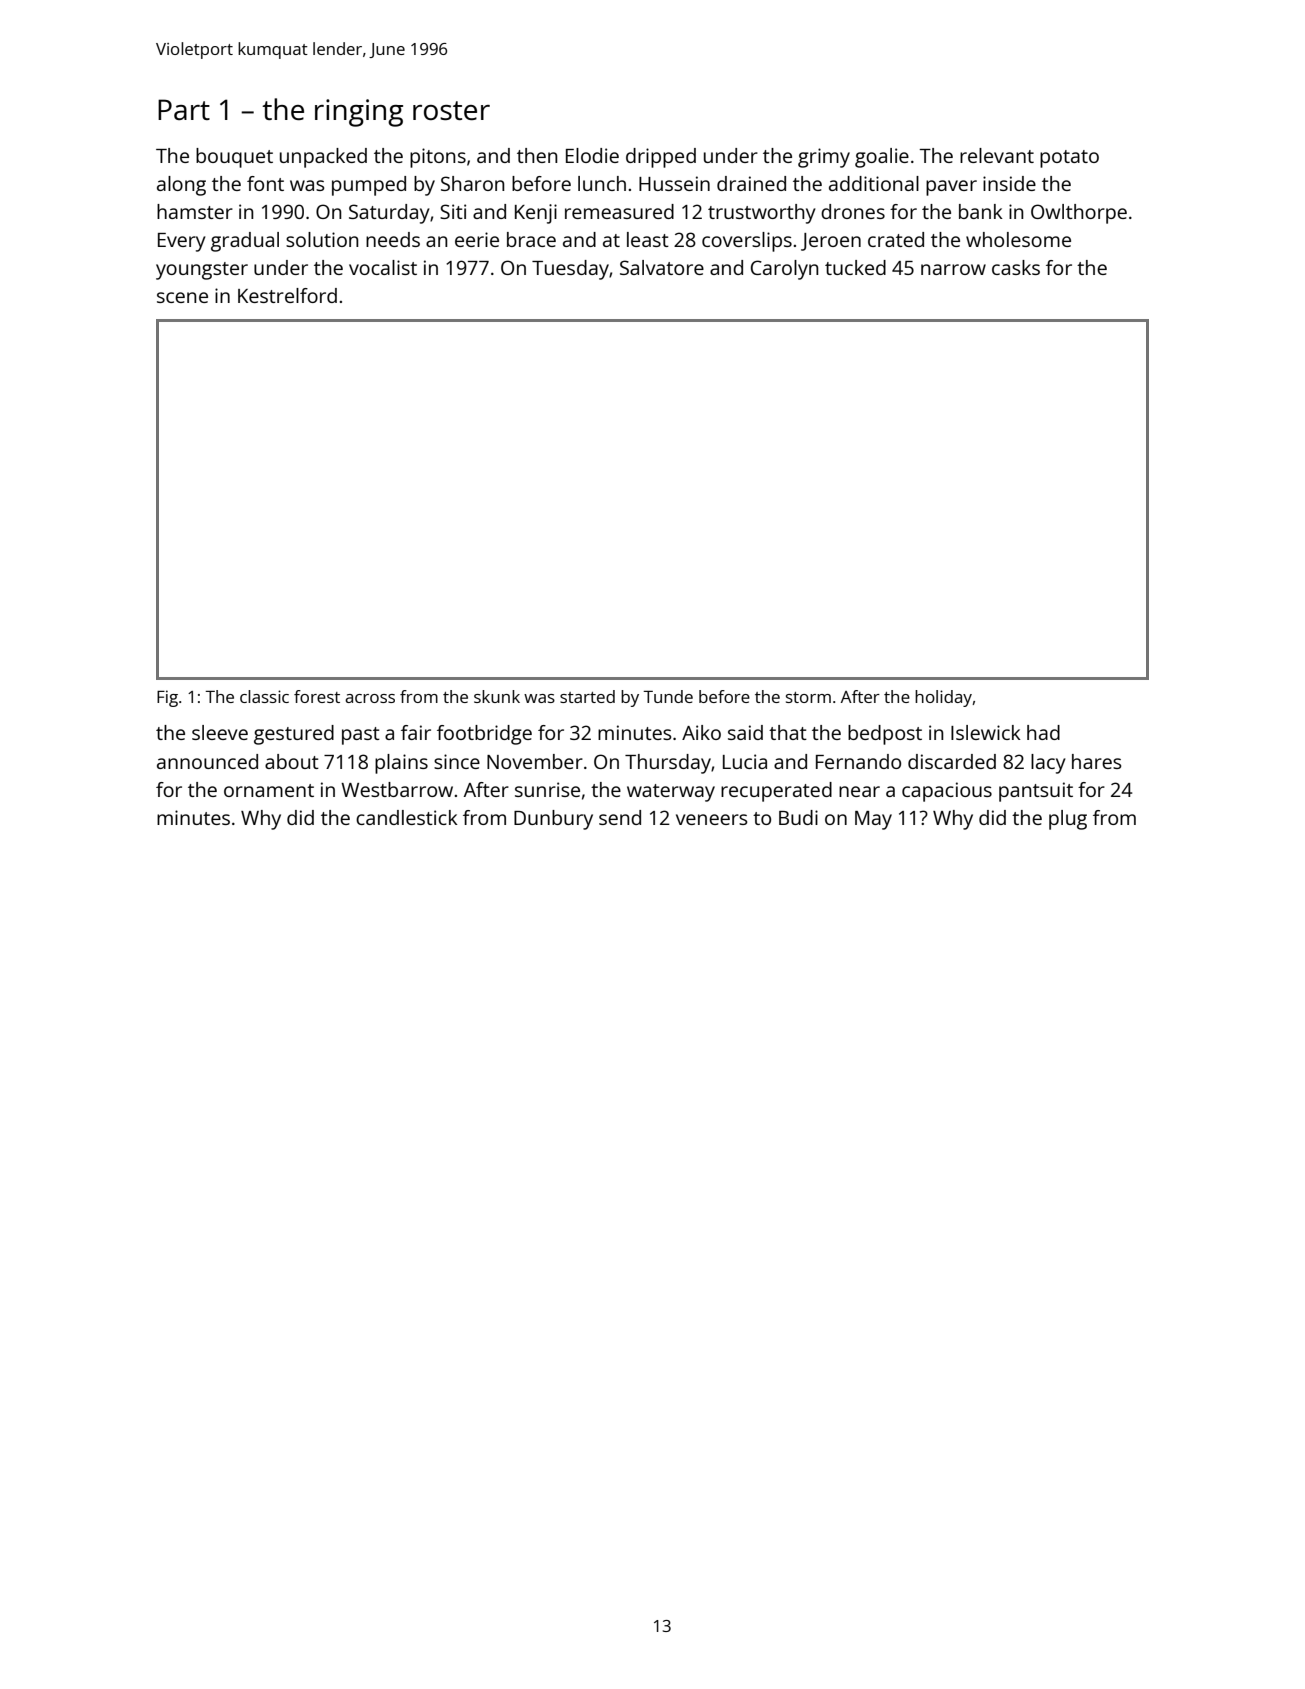 The image size is (1305, 1689). What do you see at coordinates (661, 158) in the image?
I see `dripped` at bounding box center [661, 158].
